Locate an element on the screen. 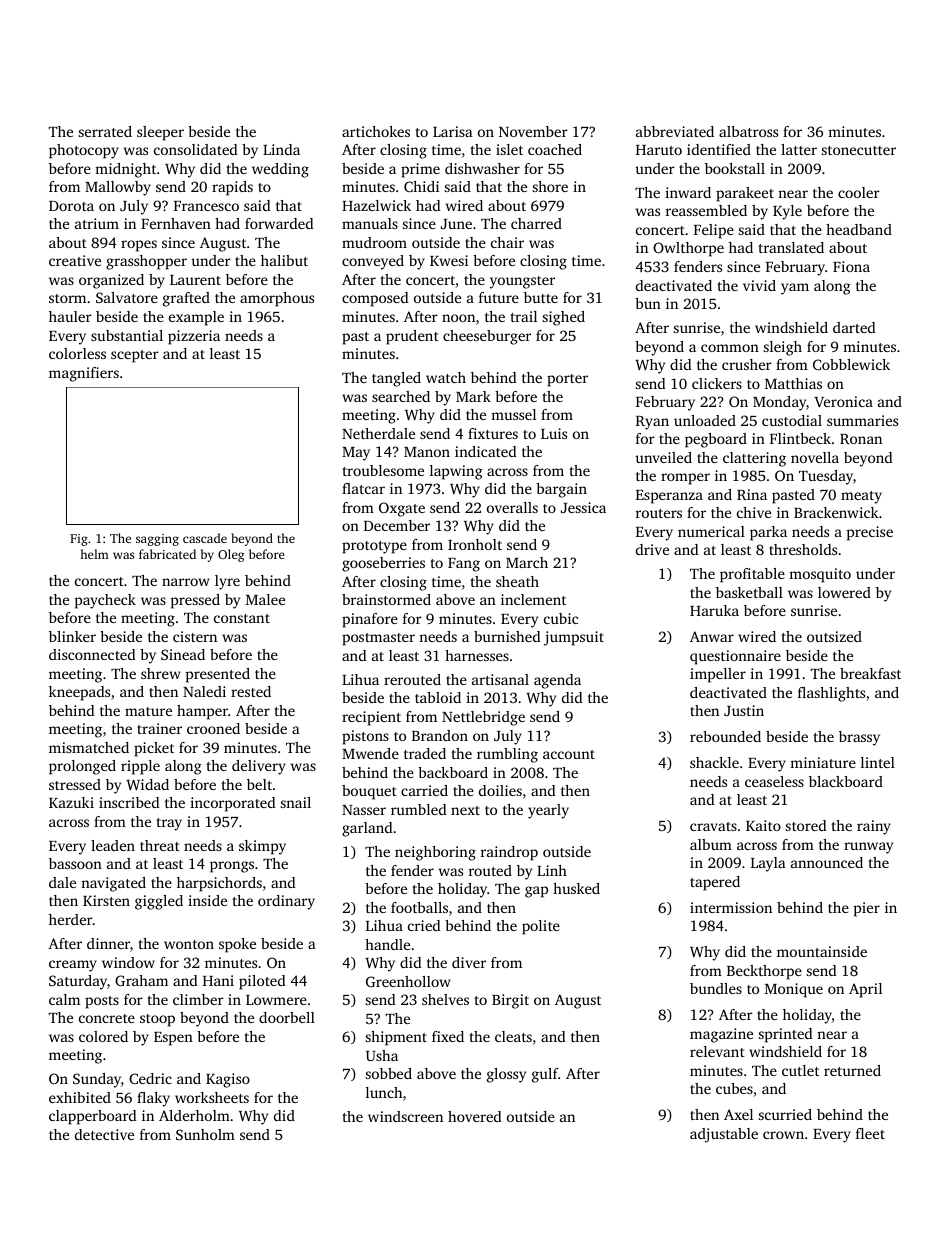 The width and height of the screenshot is (952, 1233). Sunholm is located at coordinates (205, 1134).
